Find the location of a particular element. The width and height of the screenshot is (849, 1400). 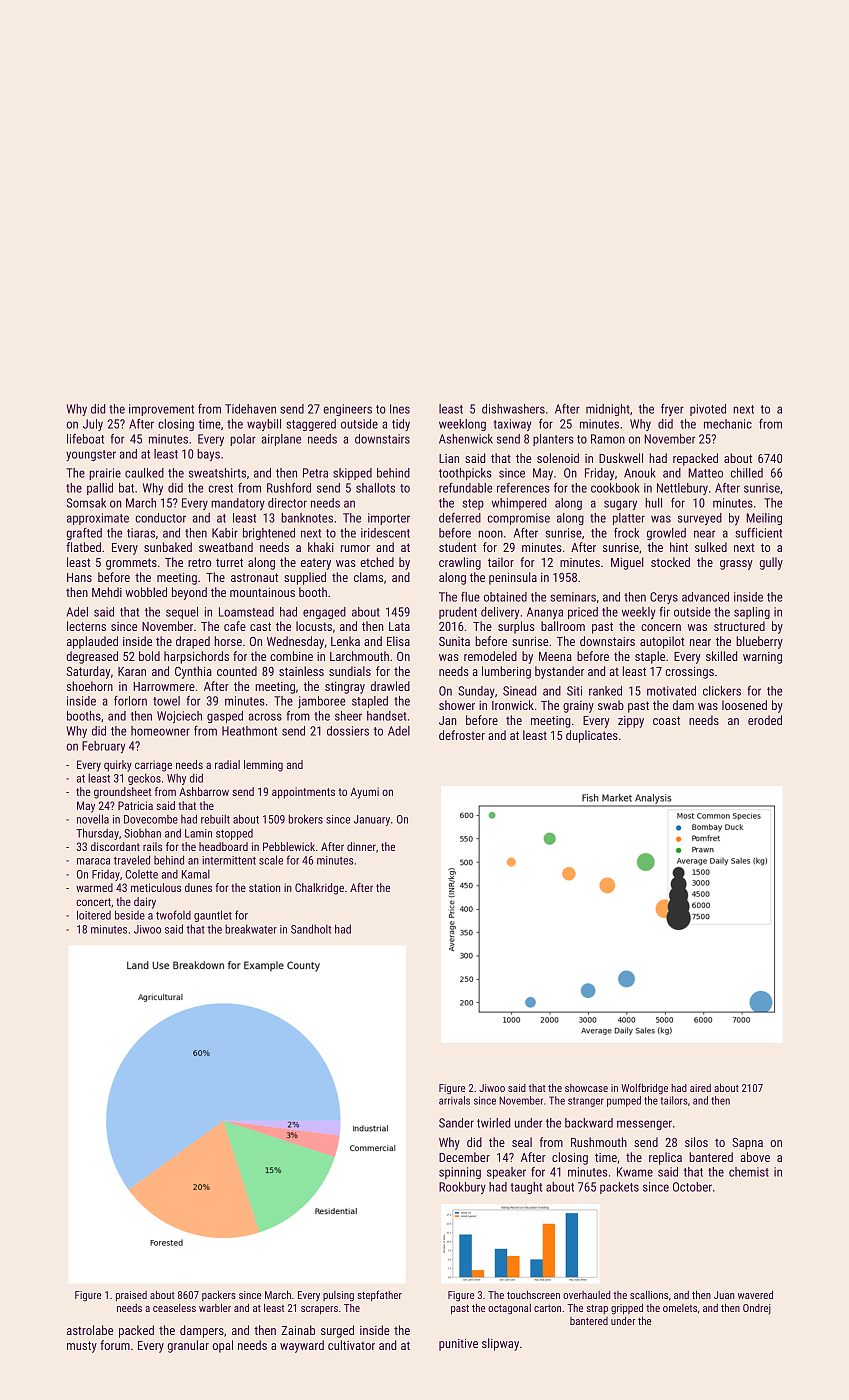

banknotes is located at coordinates (307, 518).
